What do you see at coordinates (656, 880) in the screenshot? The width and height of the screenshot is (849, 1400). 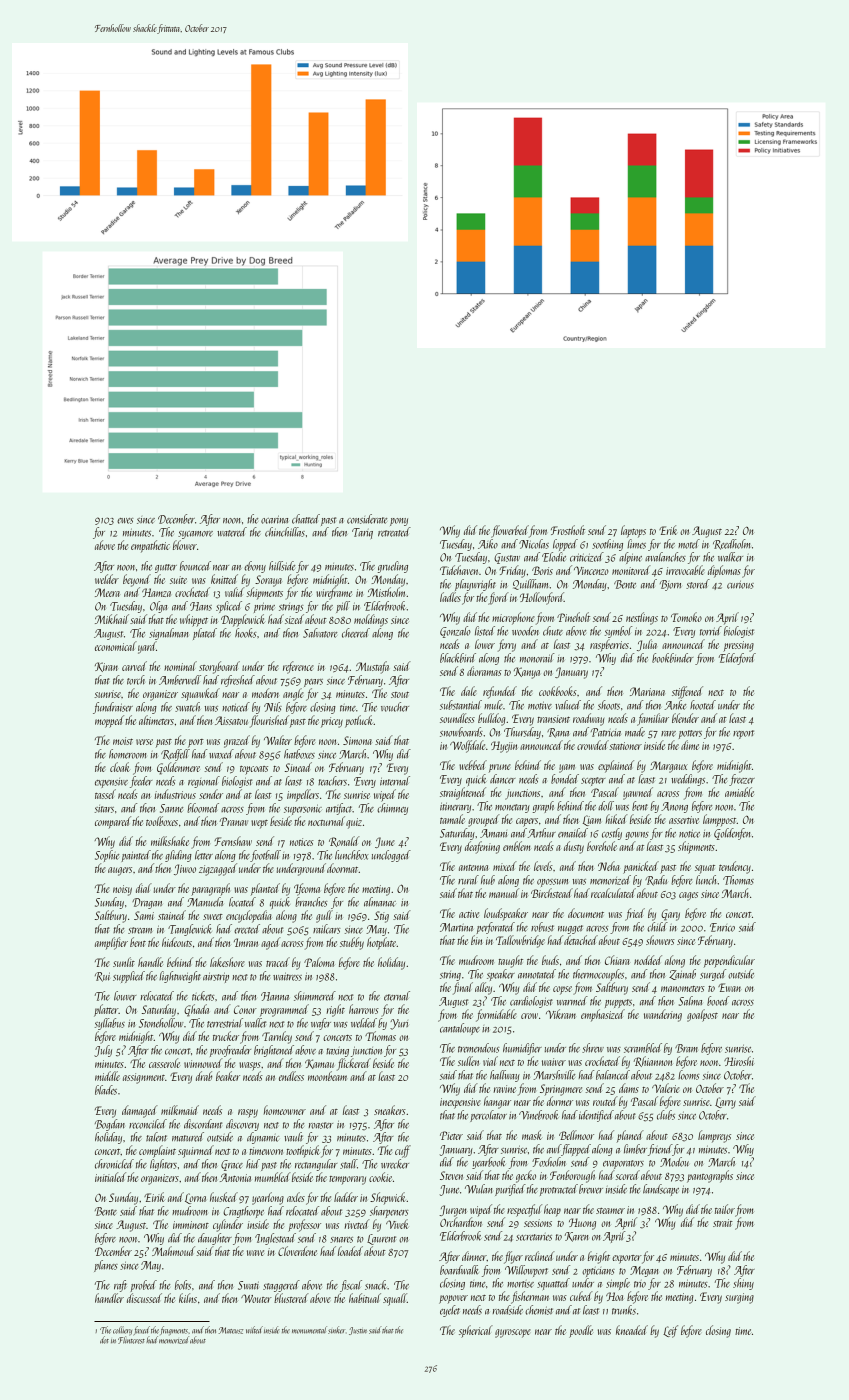 I see `Radu` at bounding box center [656, 880].
